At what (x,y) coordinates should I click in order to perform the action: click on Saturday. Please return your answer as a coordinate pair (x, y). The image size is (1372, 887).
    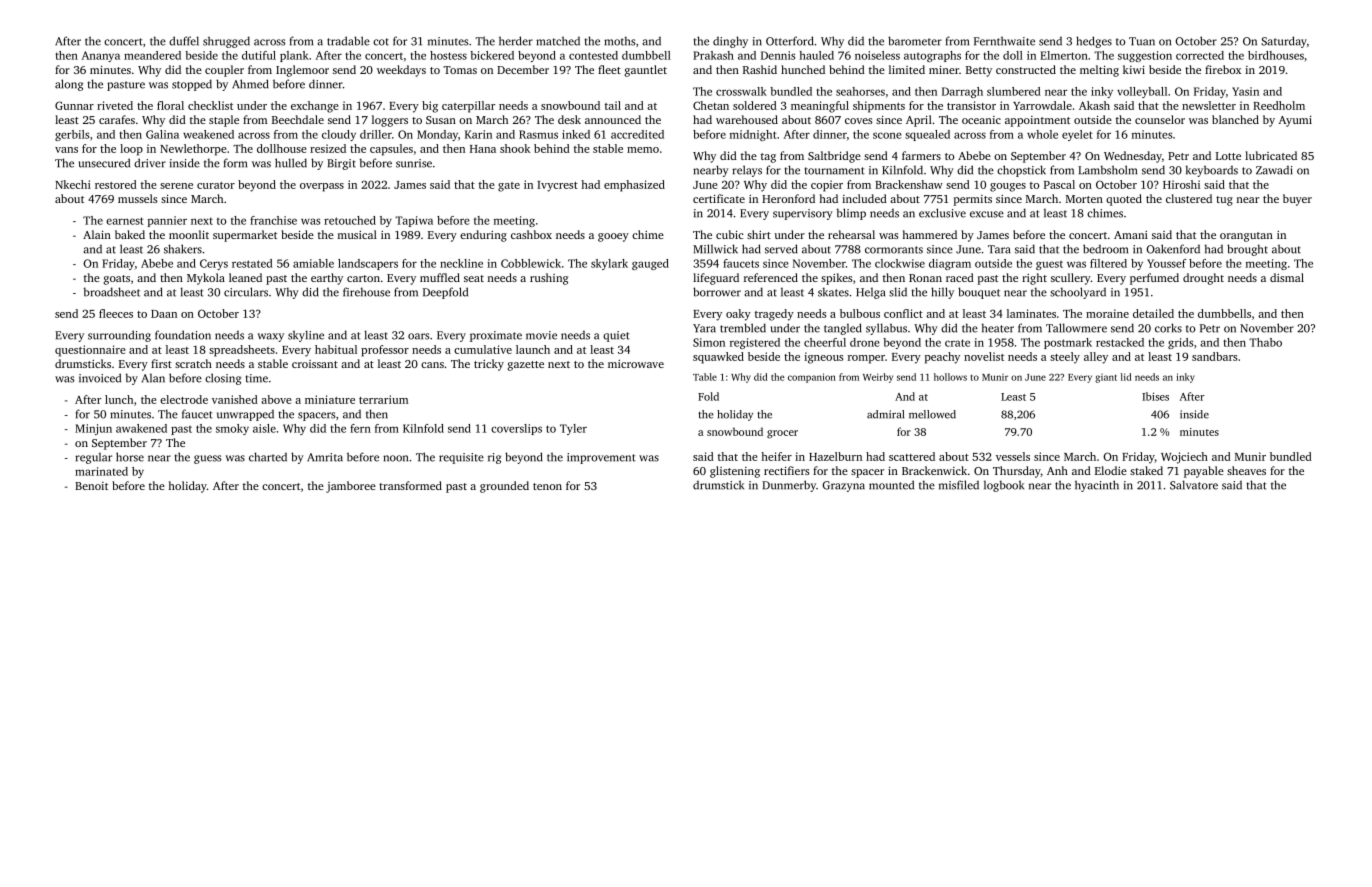
    Looking at the image, I should click on (1284, 42).
